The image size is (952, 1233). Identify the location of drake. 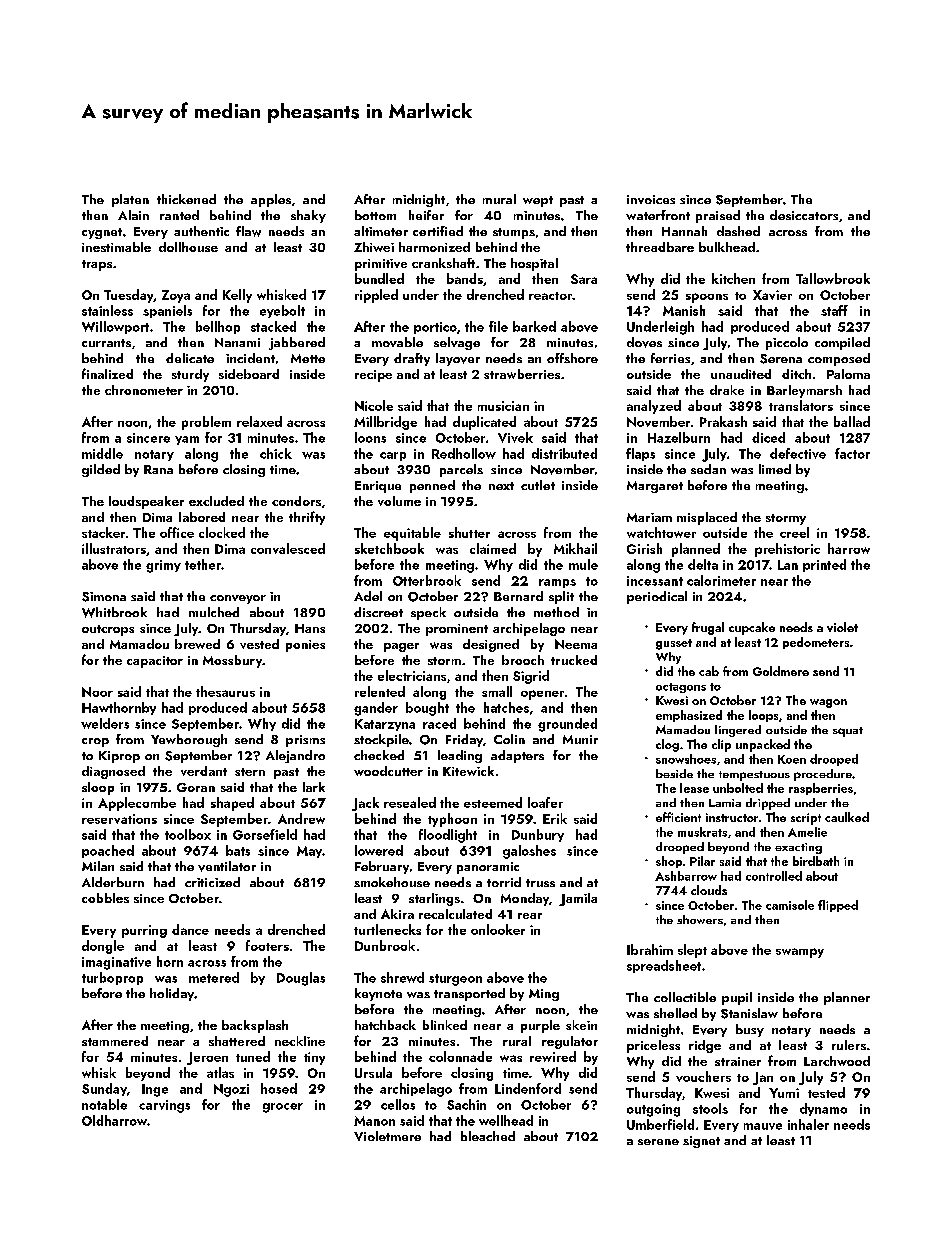
(727, 390).
